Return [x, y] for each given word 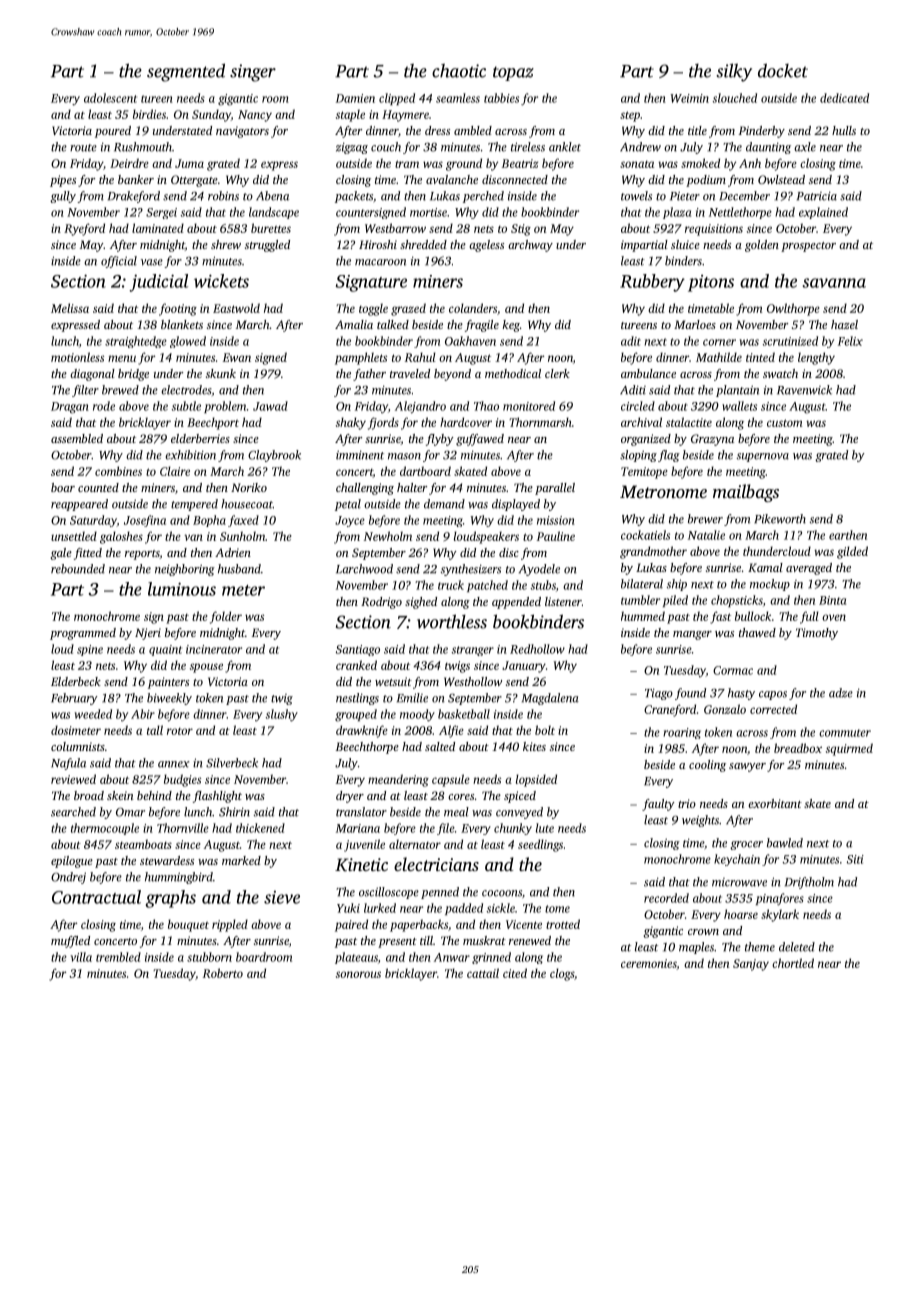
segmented [186, 72]
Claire [175, 471]
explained [823, 213]
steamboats [143, 844]
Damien [355, 98]
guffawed [480, 440]
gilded [852, 552]
